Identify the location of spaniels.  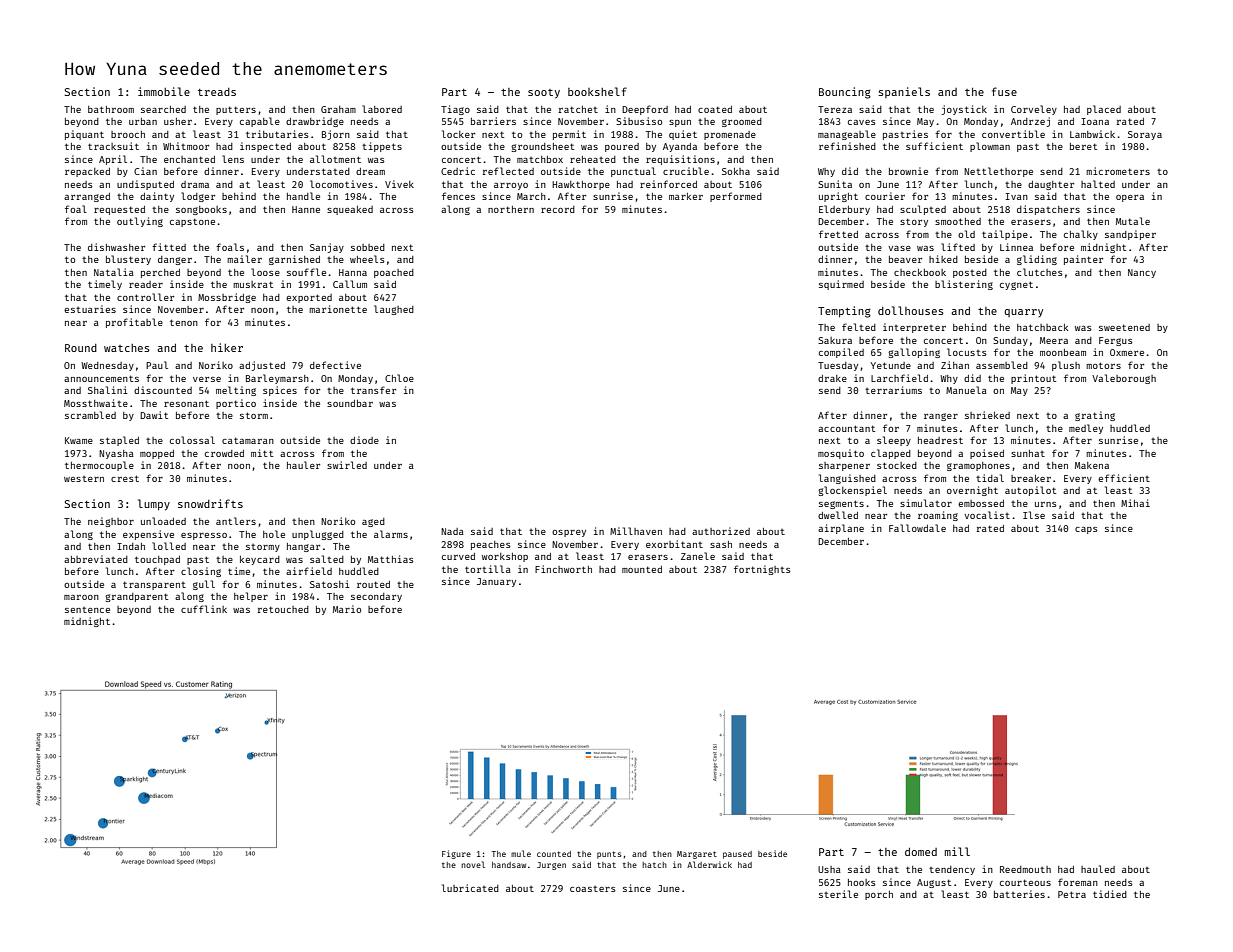
(904, 92).
